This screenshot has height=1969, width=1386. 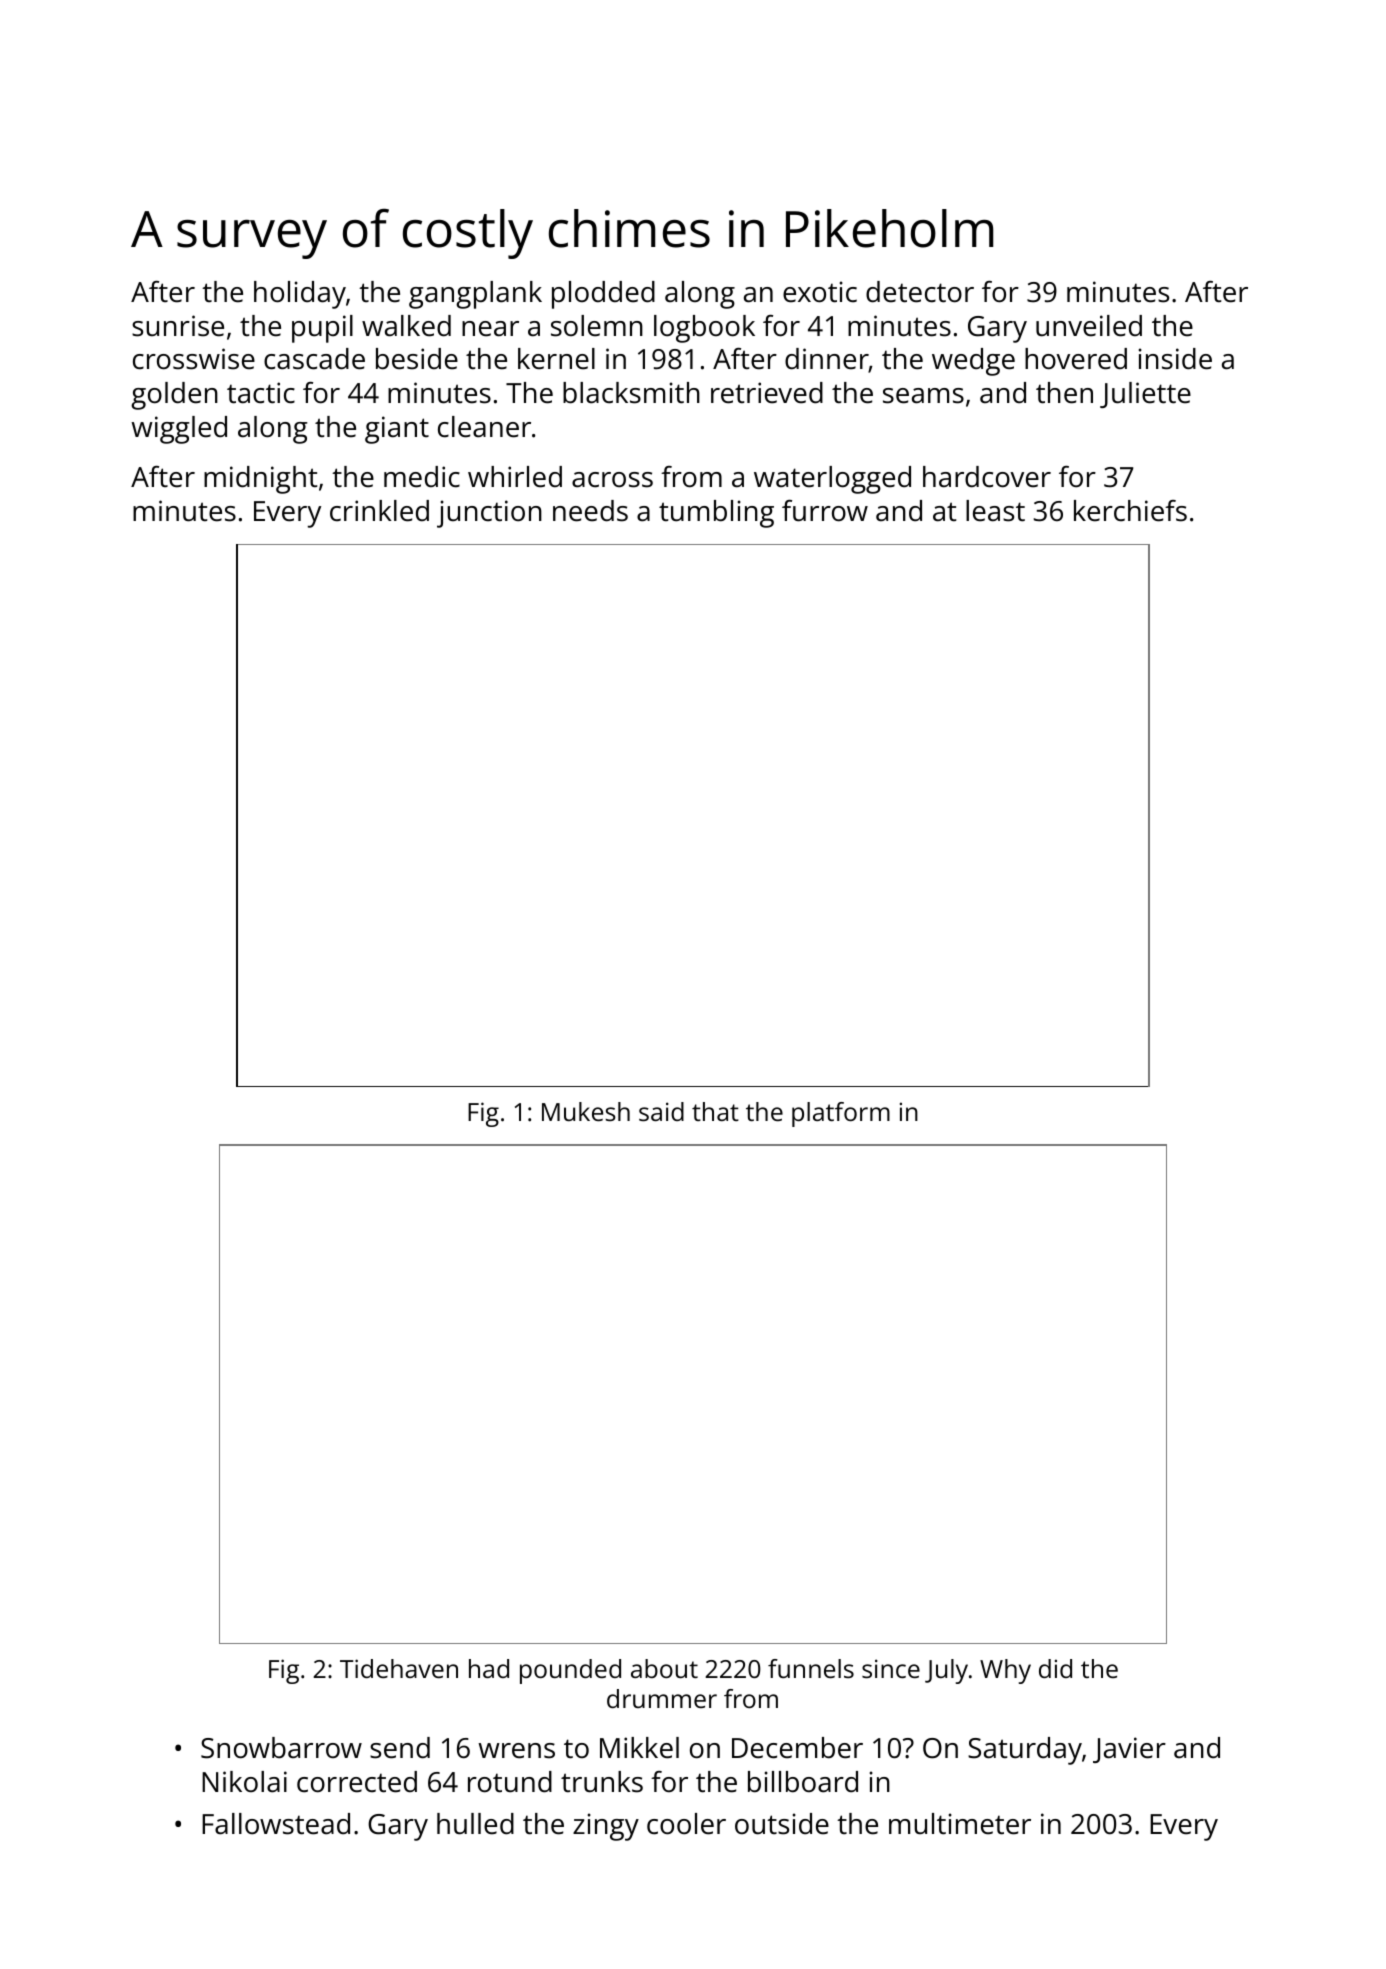 What do you see at coordinates (475, 1824) in the screenshot?
I see `hulled` at bounding box center [475, 1824].
